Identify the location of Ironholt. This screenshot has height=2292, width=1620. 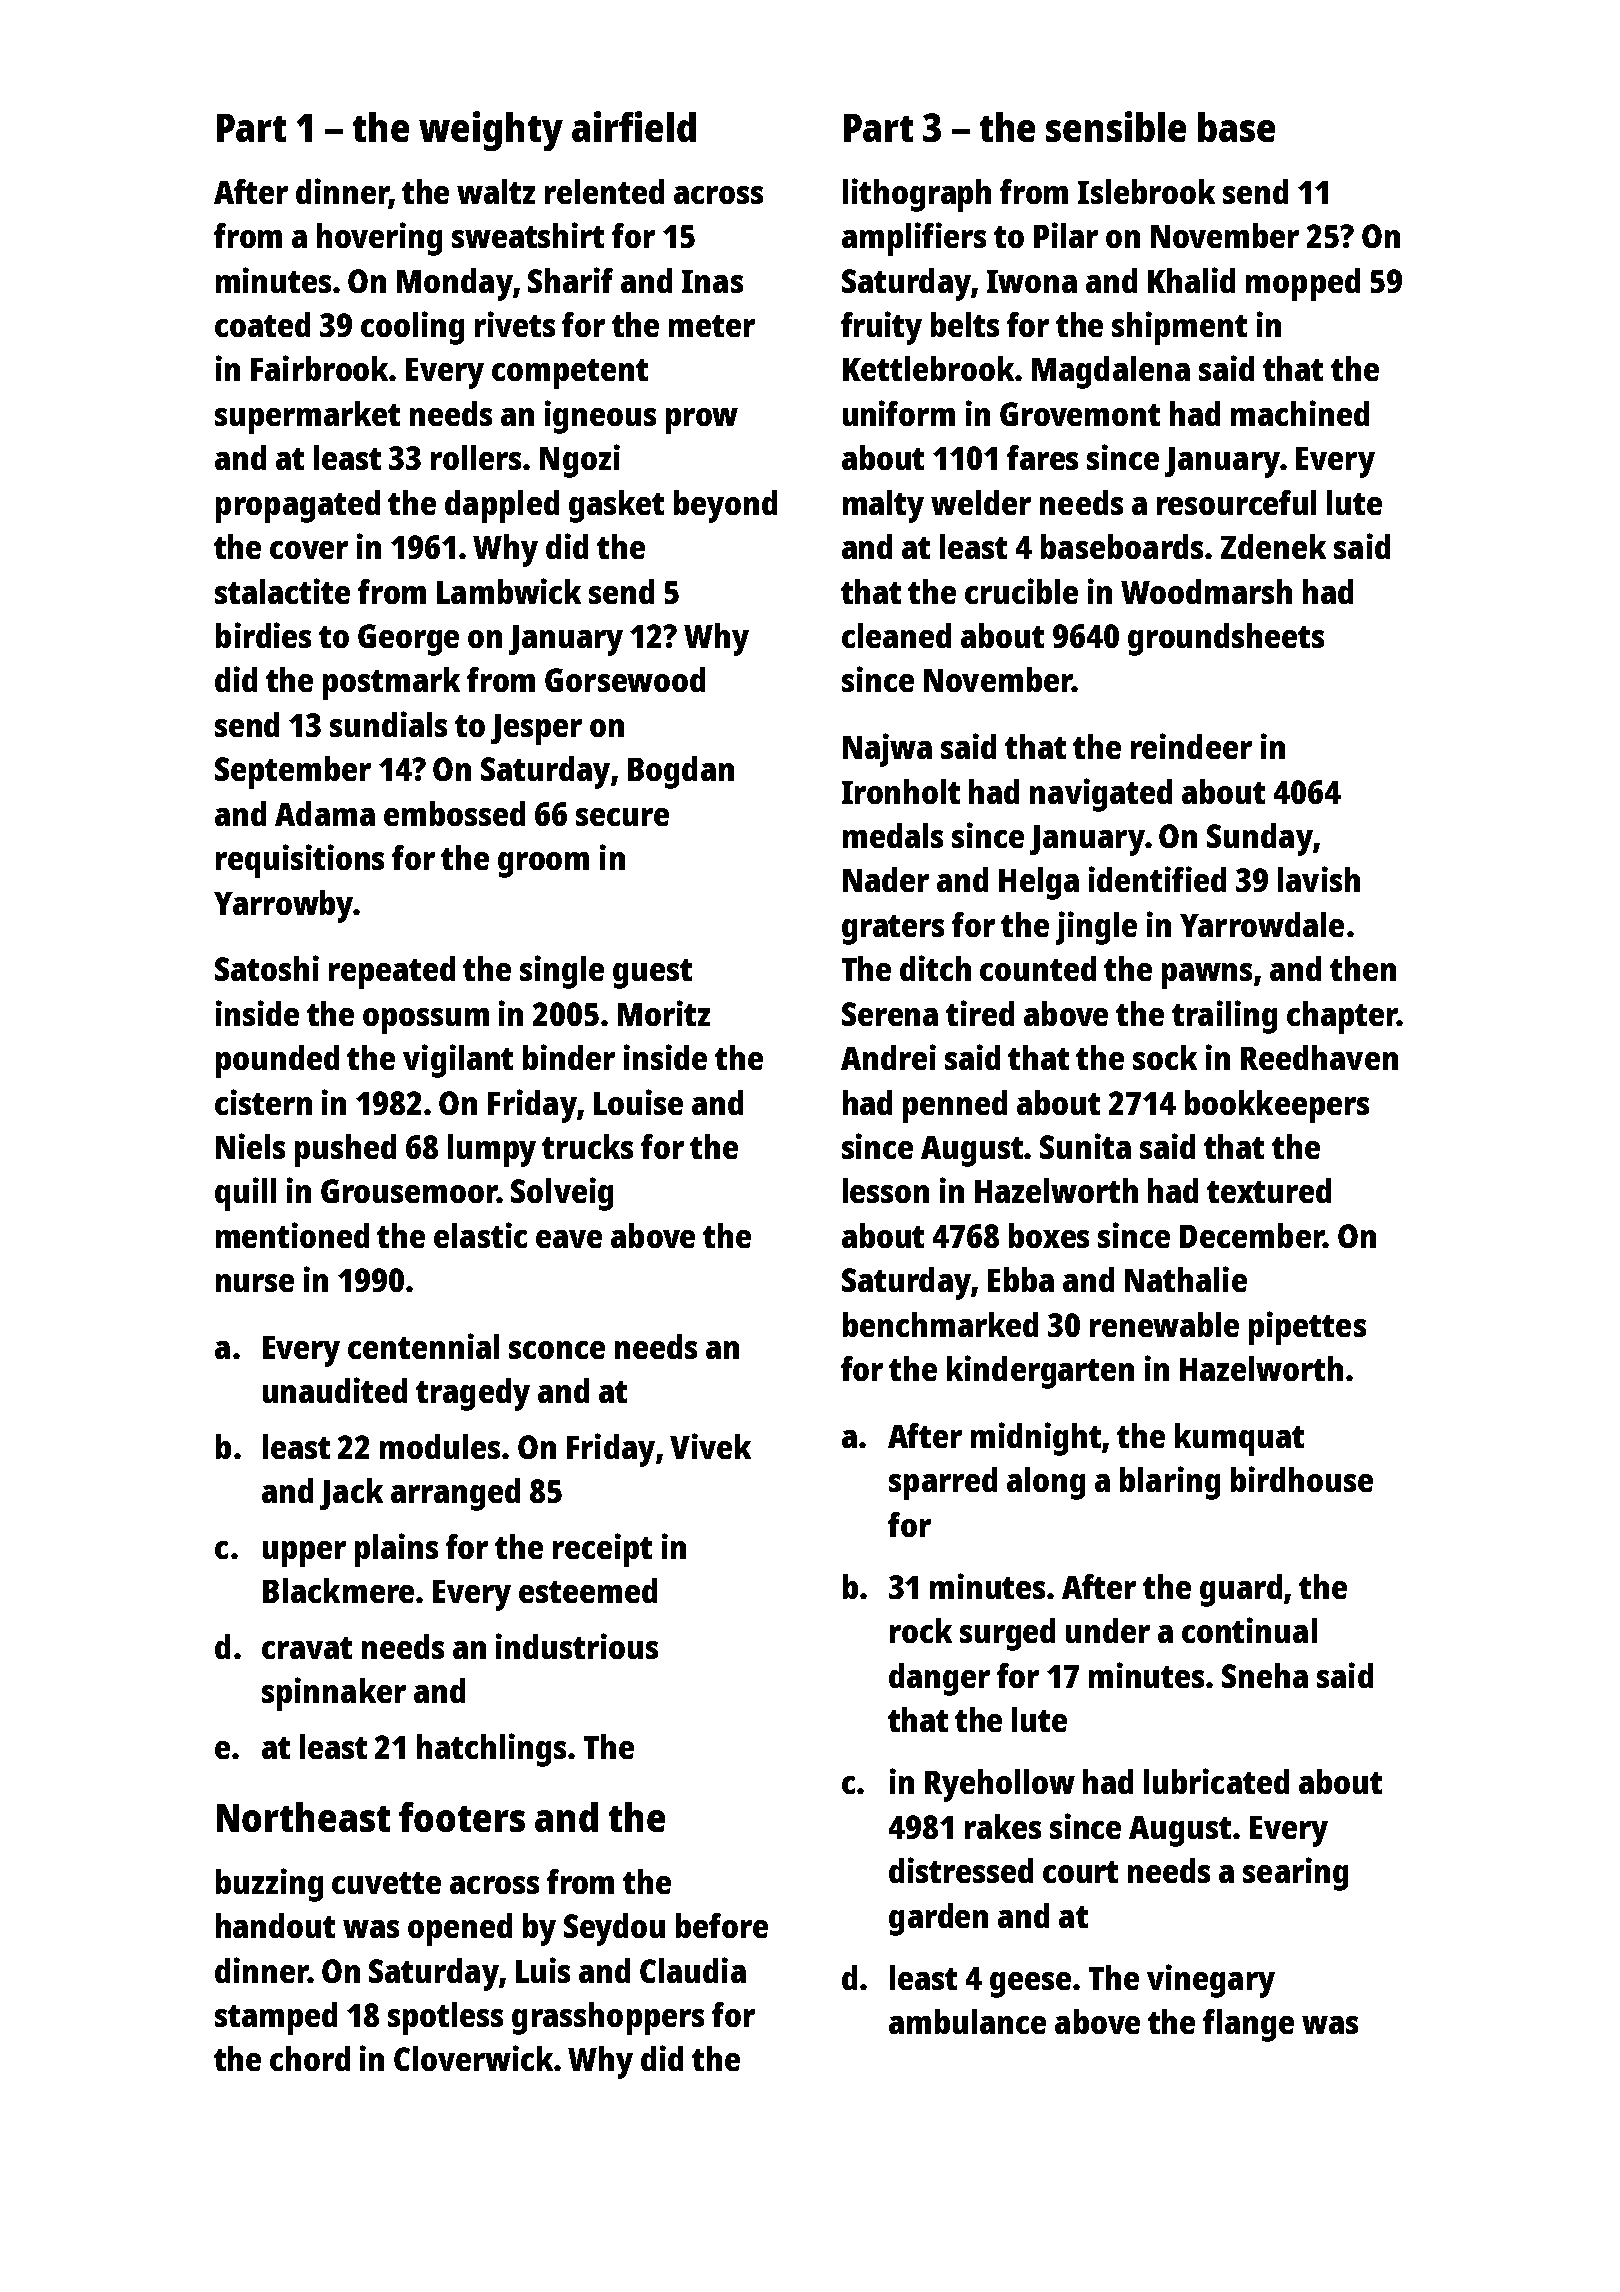
(901, 791).
